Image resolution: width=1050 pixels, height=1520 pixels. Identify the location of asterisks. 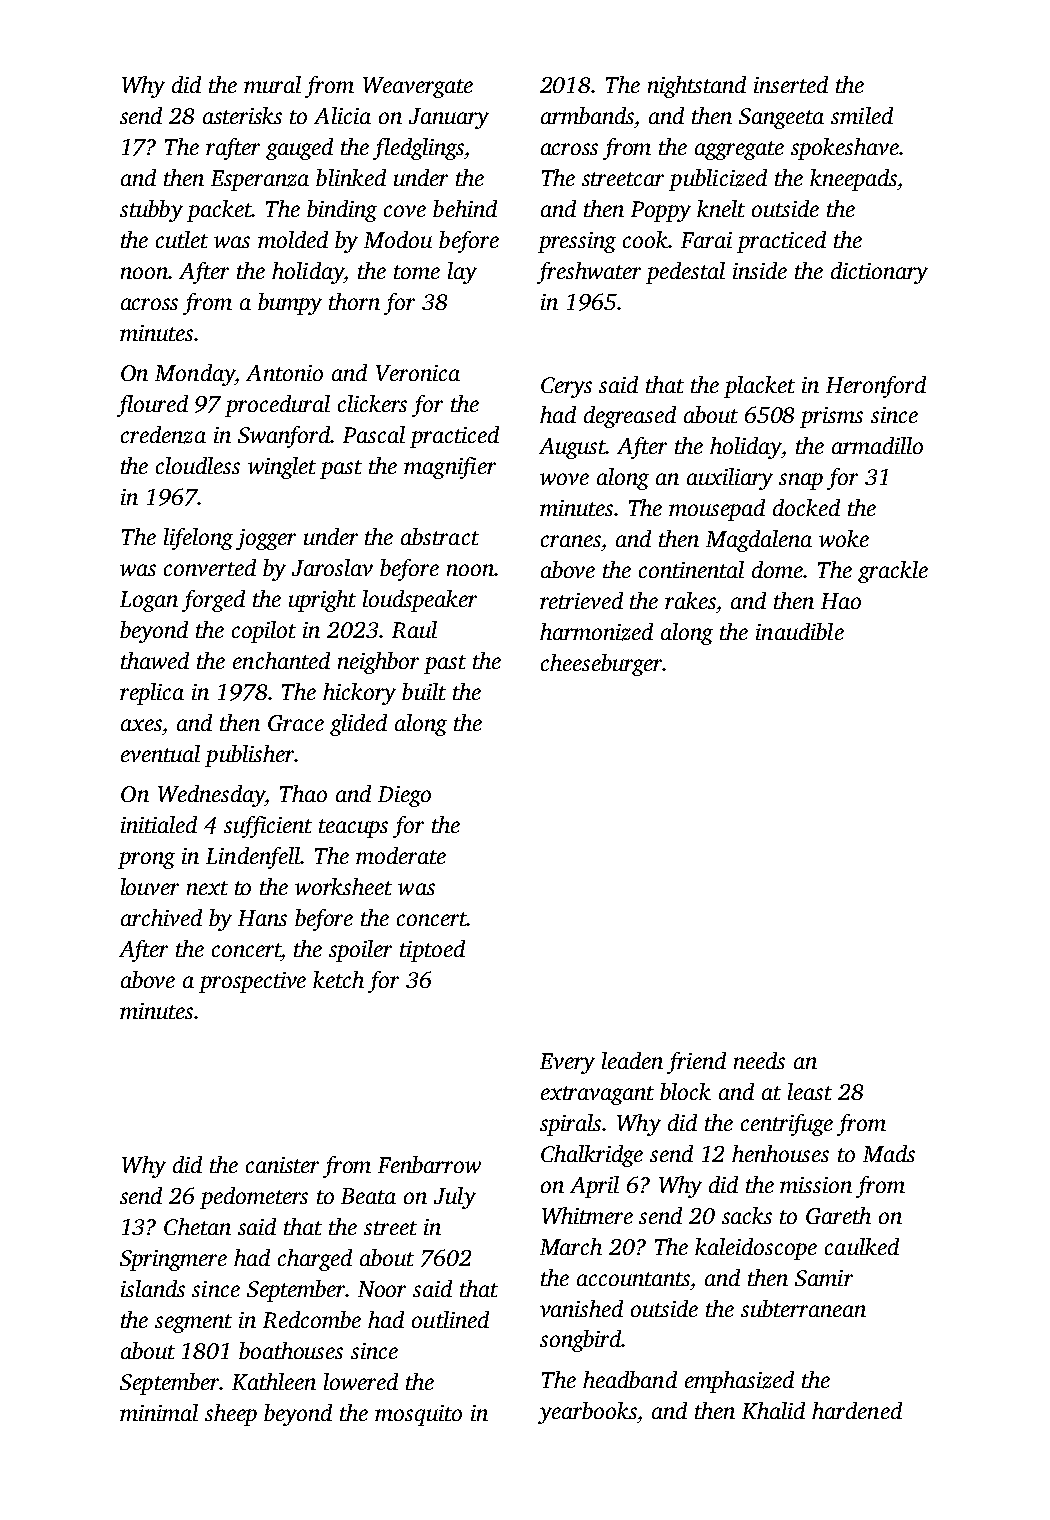
(242, 115).
